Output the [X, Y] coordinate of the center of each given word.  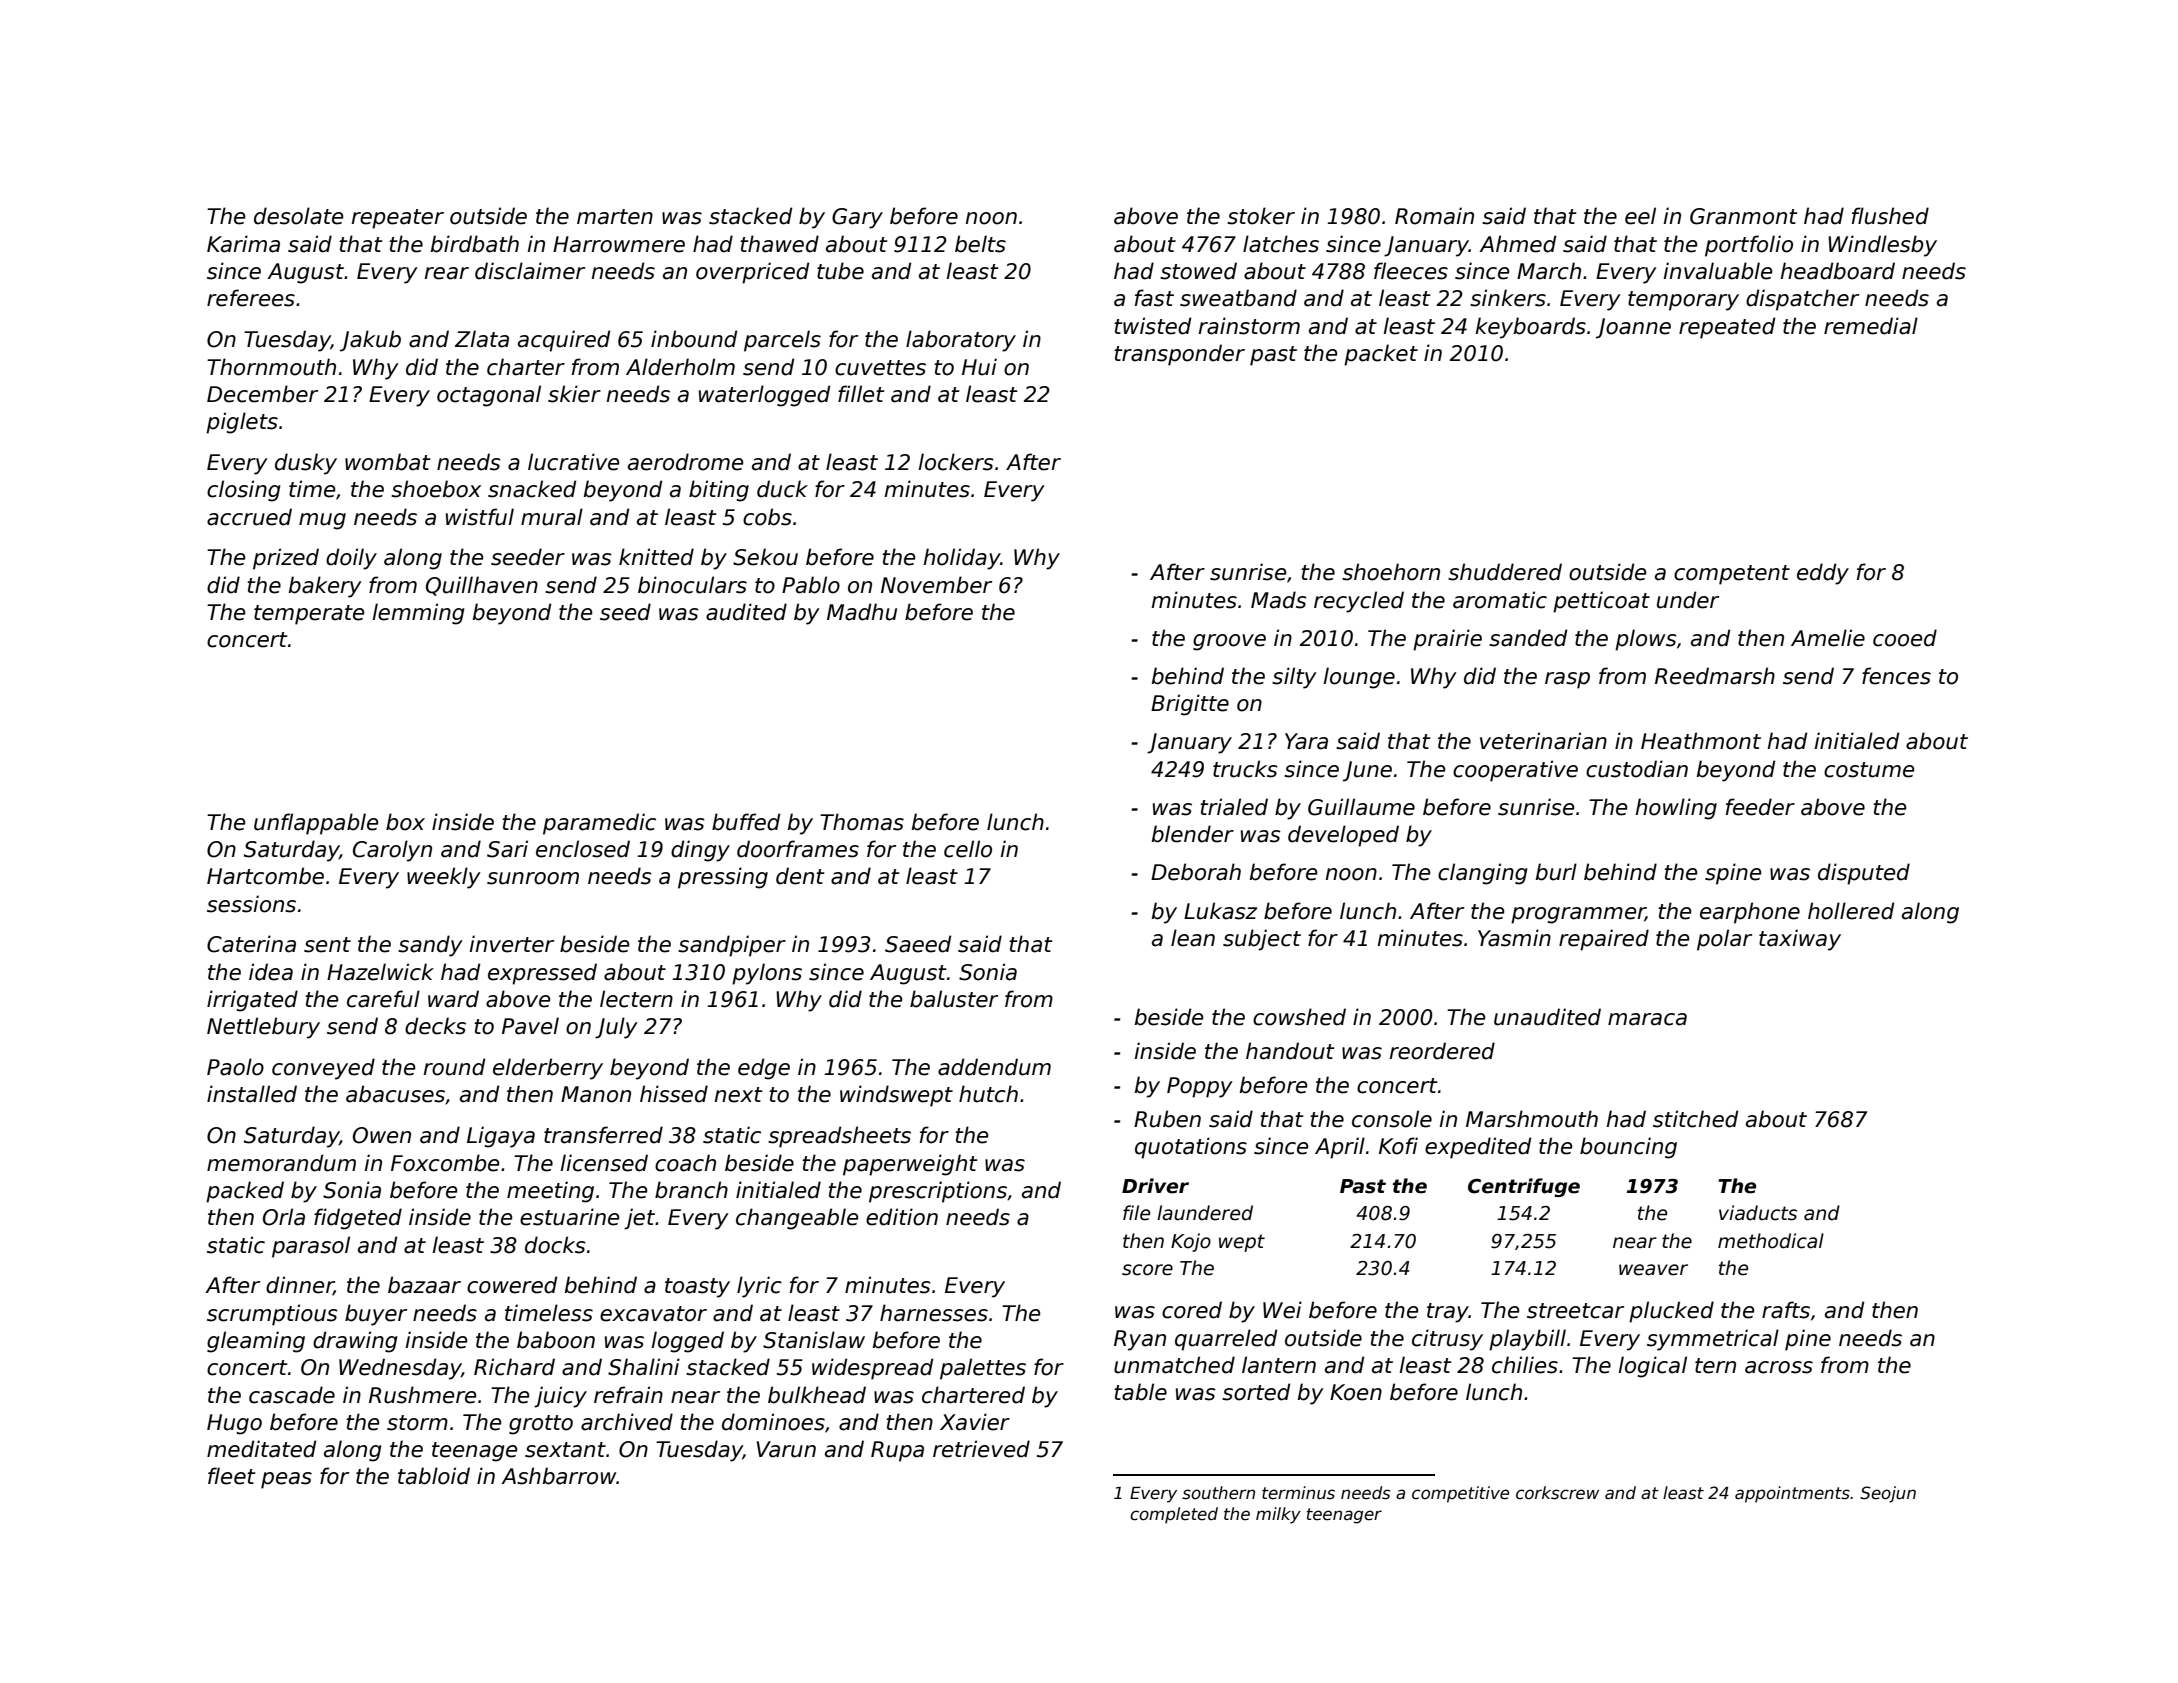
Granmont [1743, 216]
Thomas [862, 822]
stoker [1261, 216]
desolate [299, 216]
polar [1724, 940]
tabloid [434, 1476]
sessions [251, 904]
